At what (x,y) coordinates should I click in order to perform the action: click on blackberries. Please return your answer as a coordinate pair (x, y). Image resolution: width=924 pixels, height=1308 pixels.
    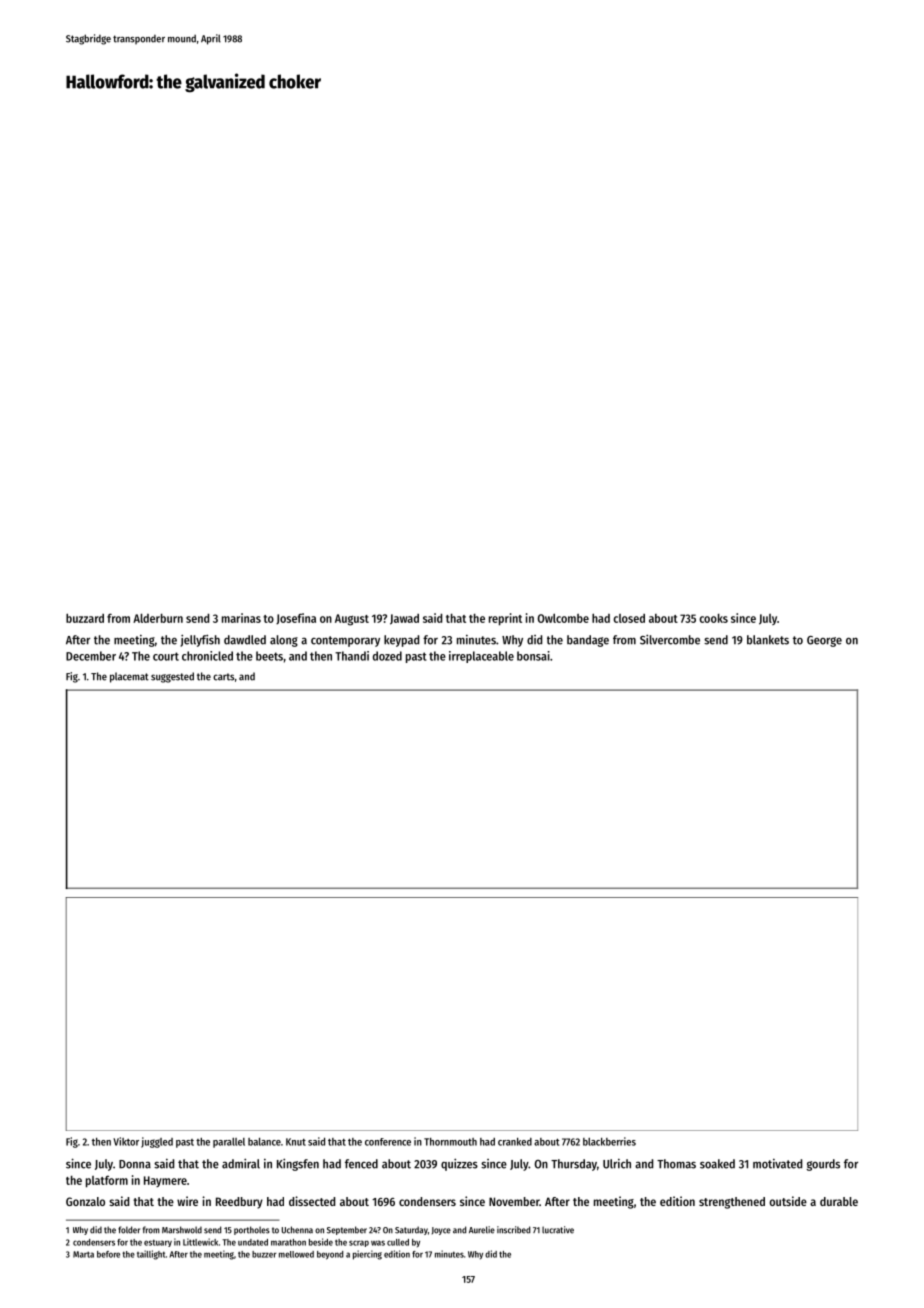
    Looking at the image, I should click on (609, 1141).
